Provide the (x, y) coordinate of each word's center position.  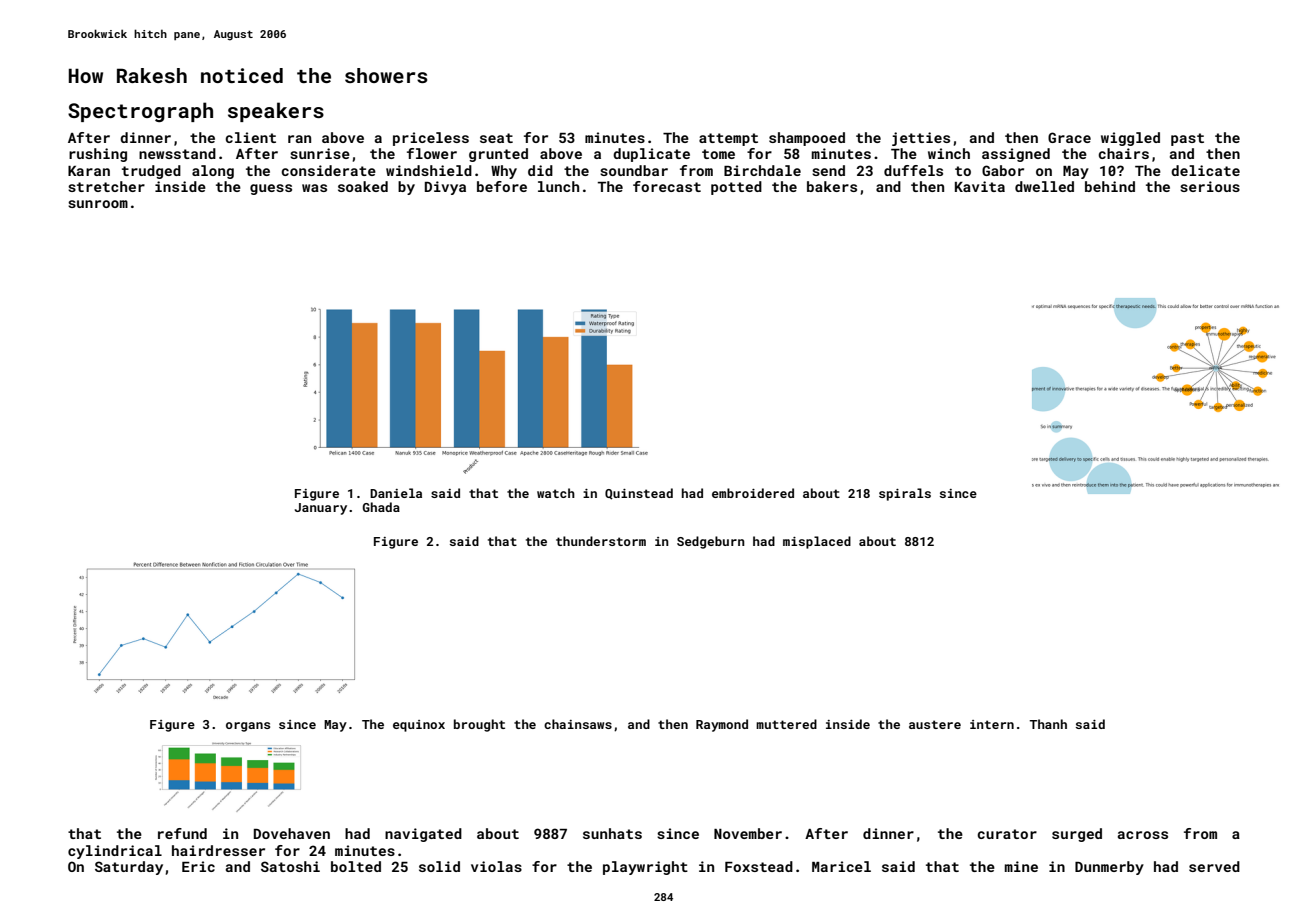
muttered (786, 724)
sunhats (612, 833)
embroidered (753, 493)
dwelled (1044, 186)
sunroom (98, 204)
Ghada (381, 507)
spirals (905, 494)
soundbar (634, 170)
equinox (419, 726)
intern (992, 724)
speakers (276, 112)
